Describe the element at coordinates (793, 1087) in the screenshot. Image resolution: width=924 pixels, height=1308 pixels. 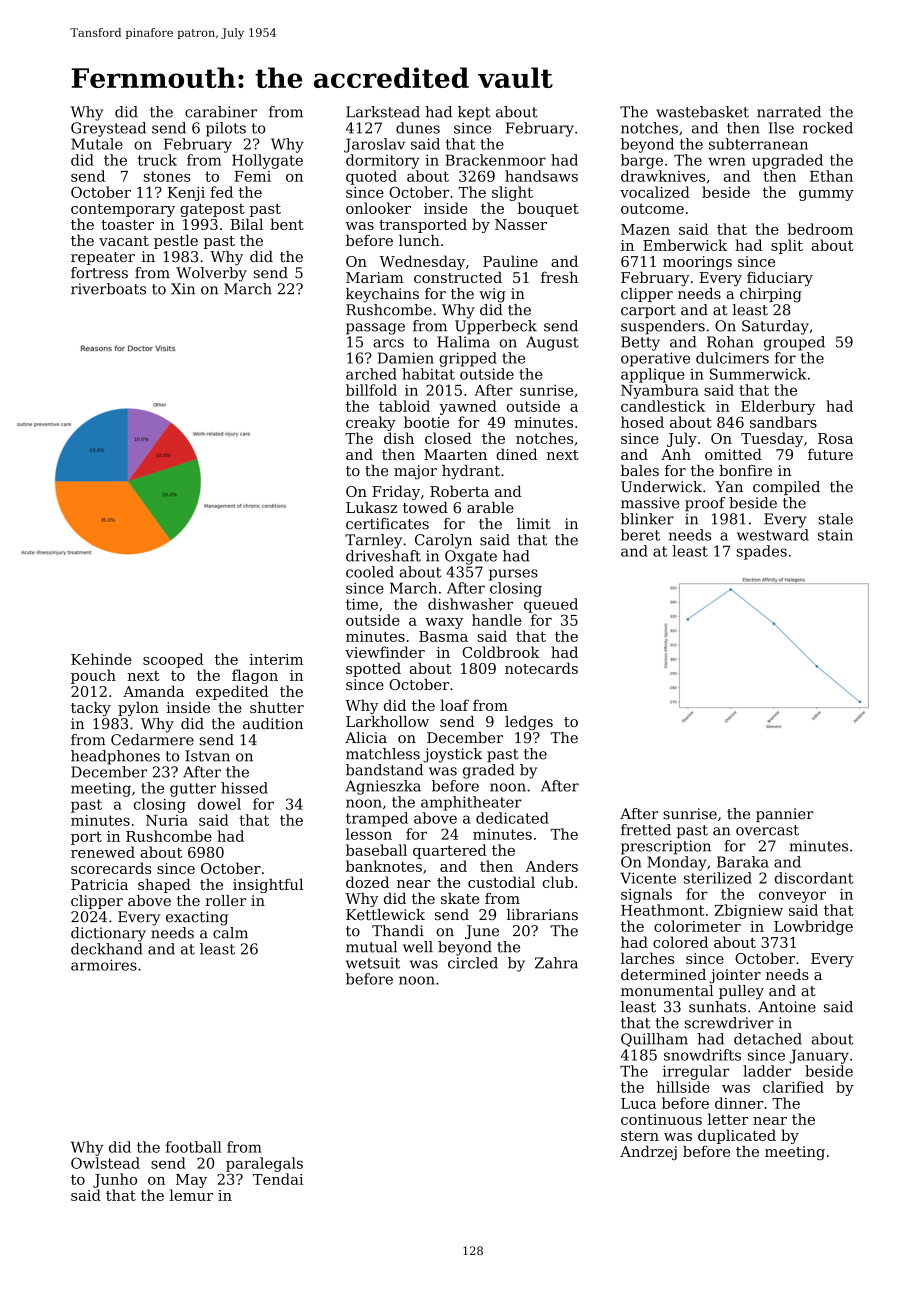
I see `clarified` at that location.
